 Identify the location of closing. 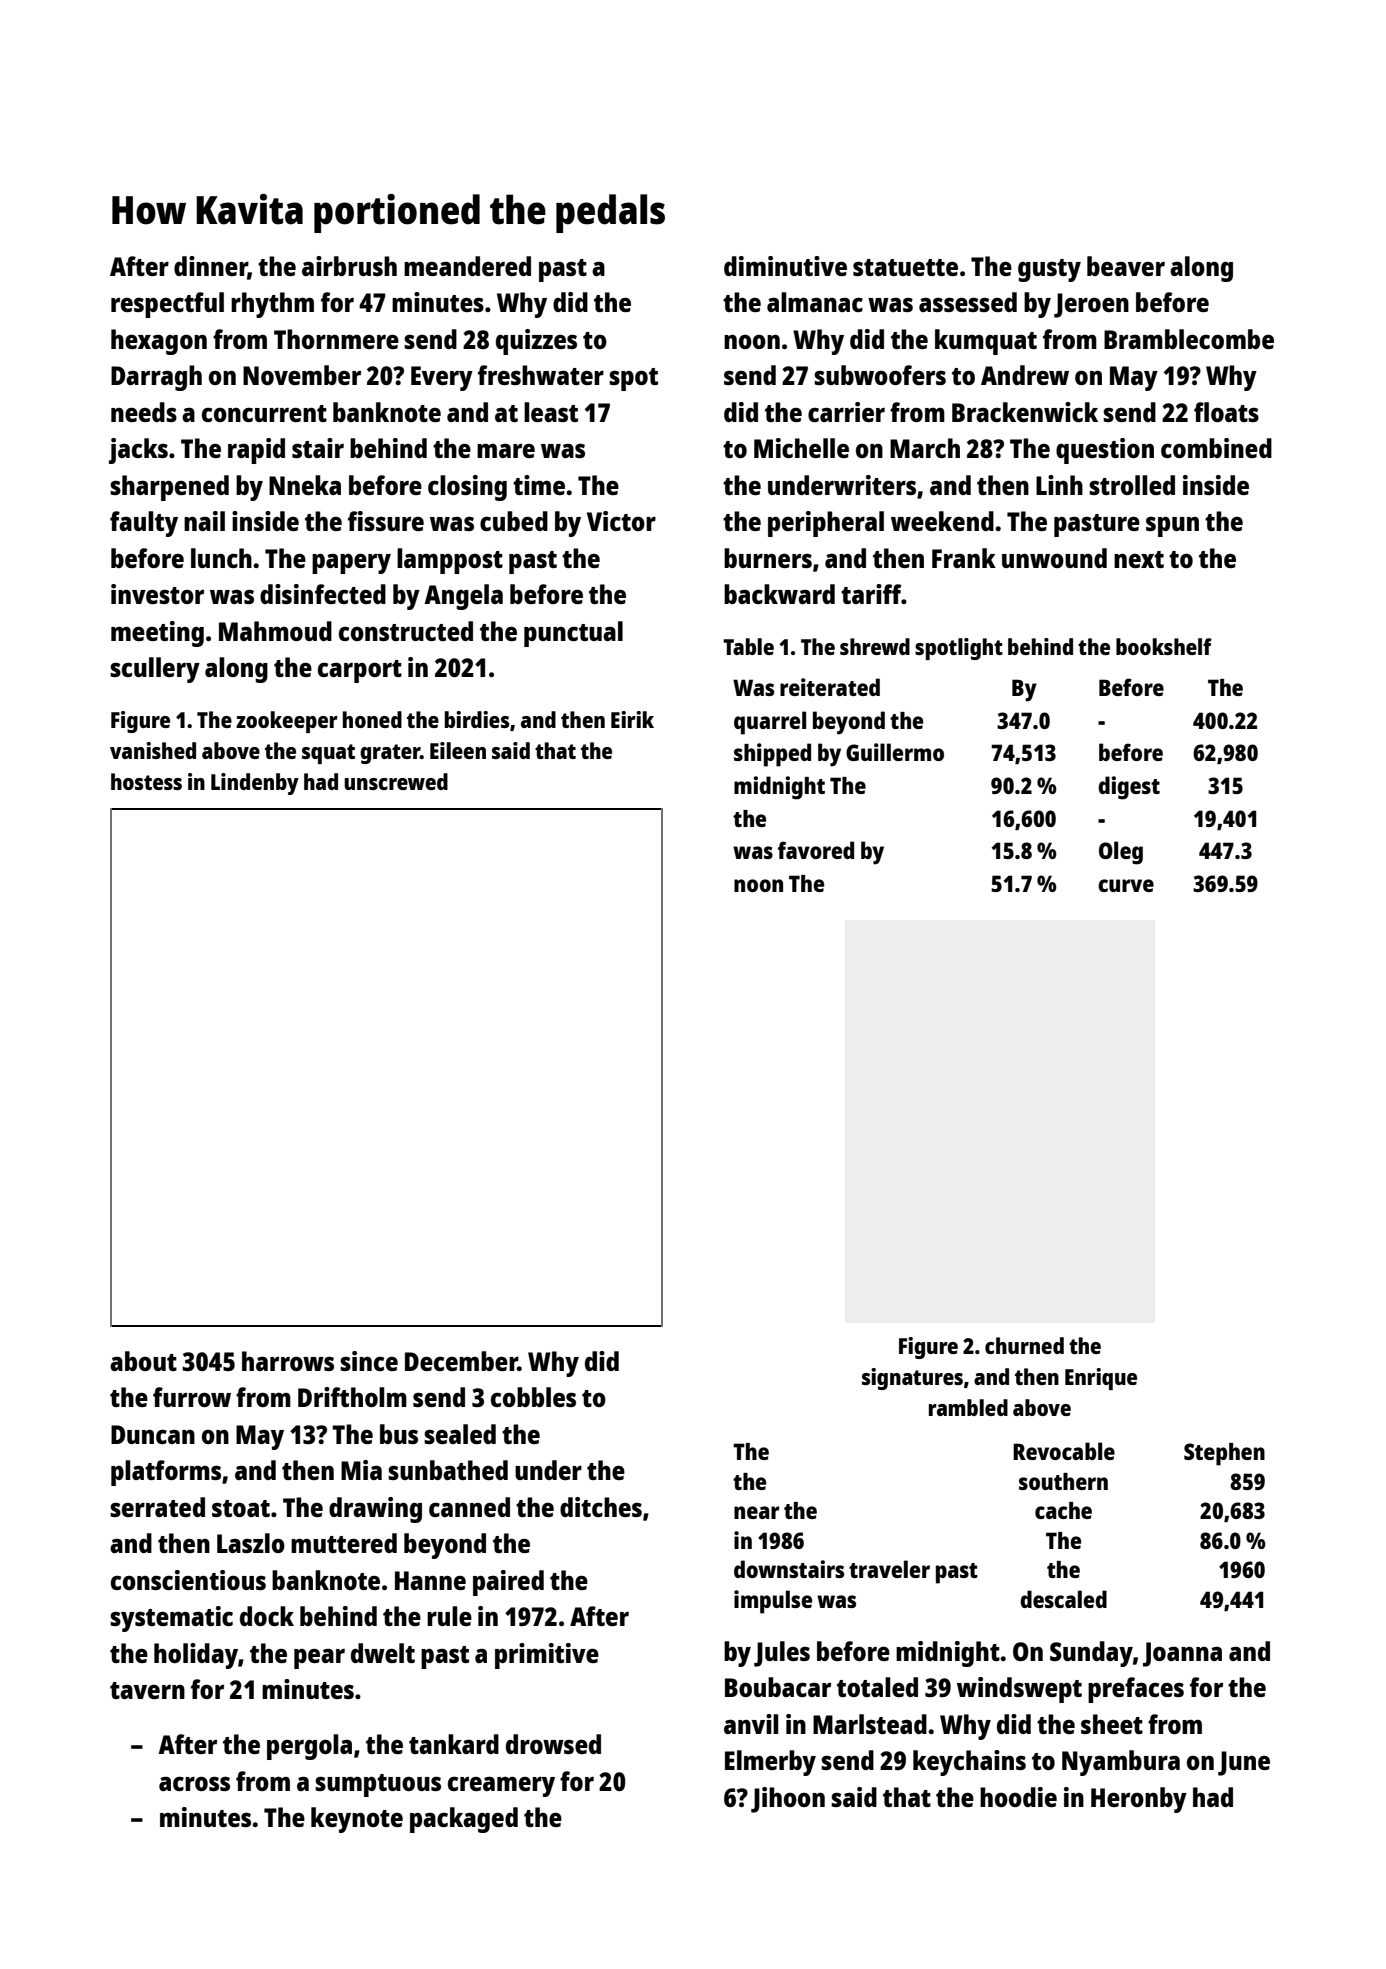
(467, 488).
